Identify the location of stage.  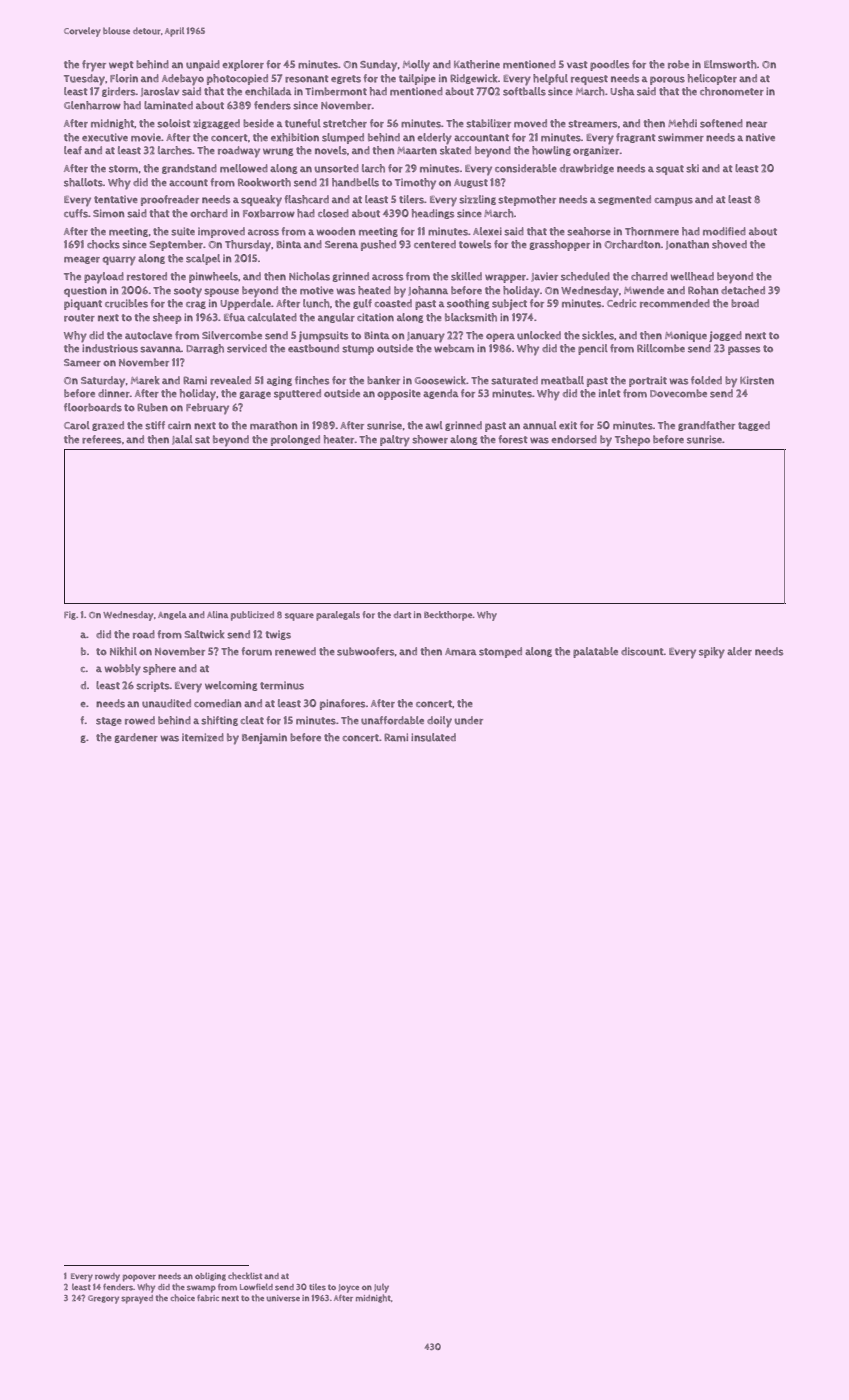
(109, 721).
